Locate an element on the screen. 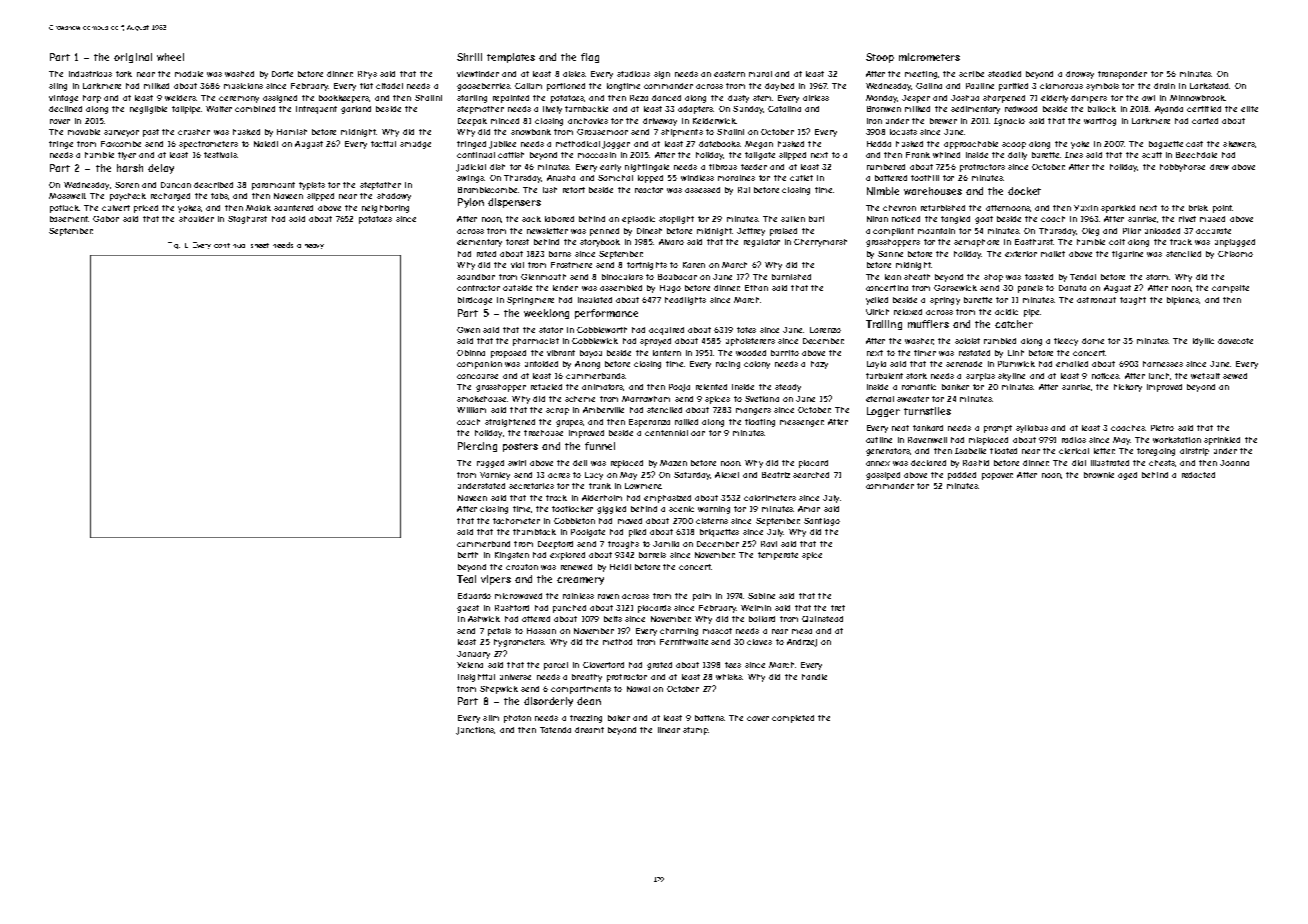 This screenshot has width=1308, height=924. junctions is located at coordinates (475, 731).
